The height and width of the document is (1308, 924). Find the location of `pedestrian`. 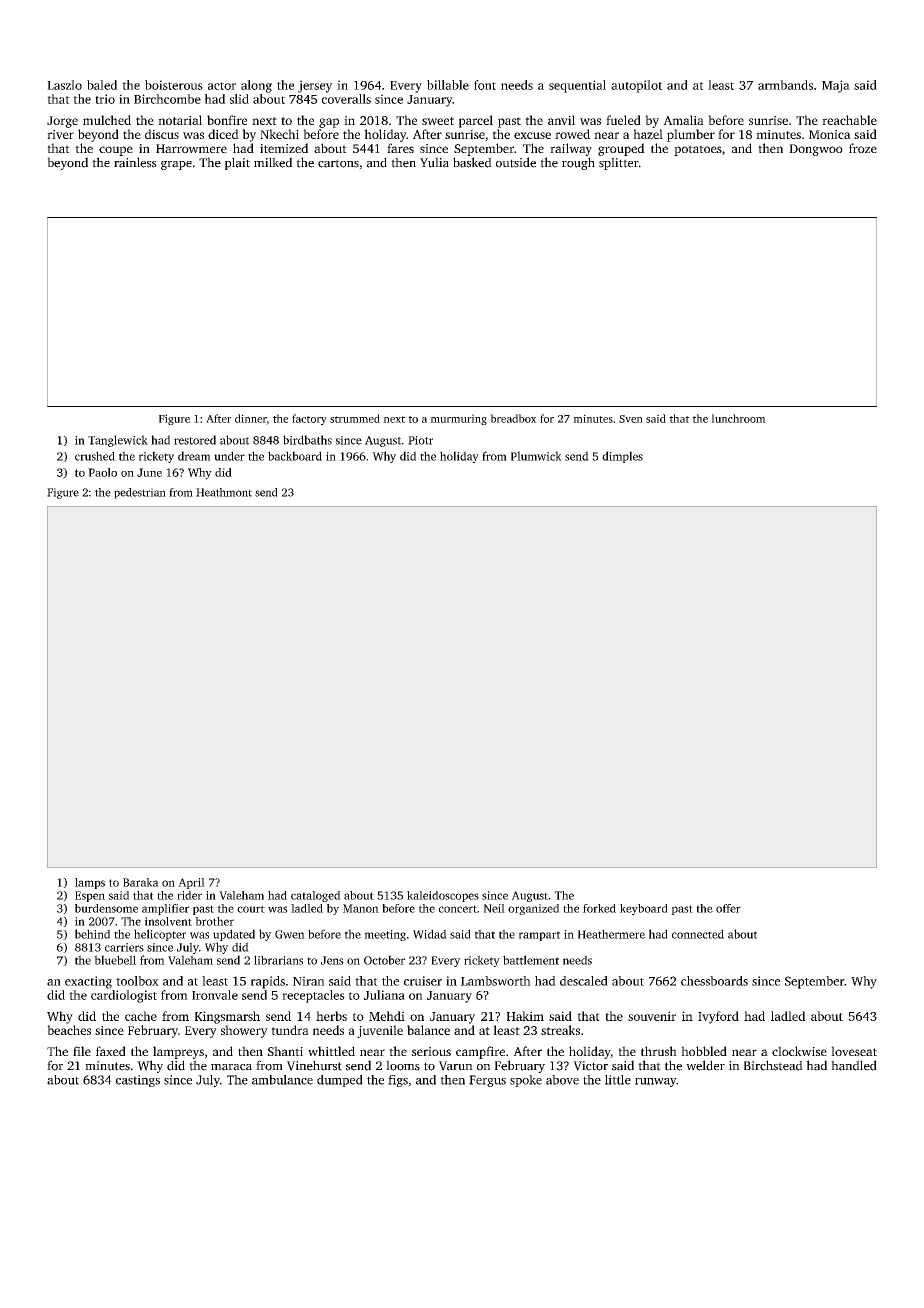

pedestrian is located at coordinates (140, 493).
